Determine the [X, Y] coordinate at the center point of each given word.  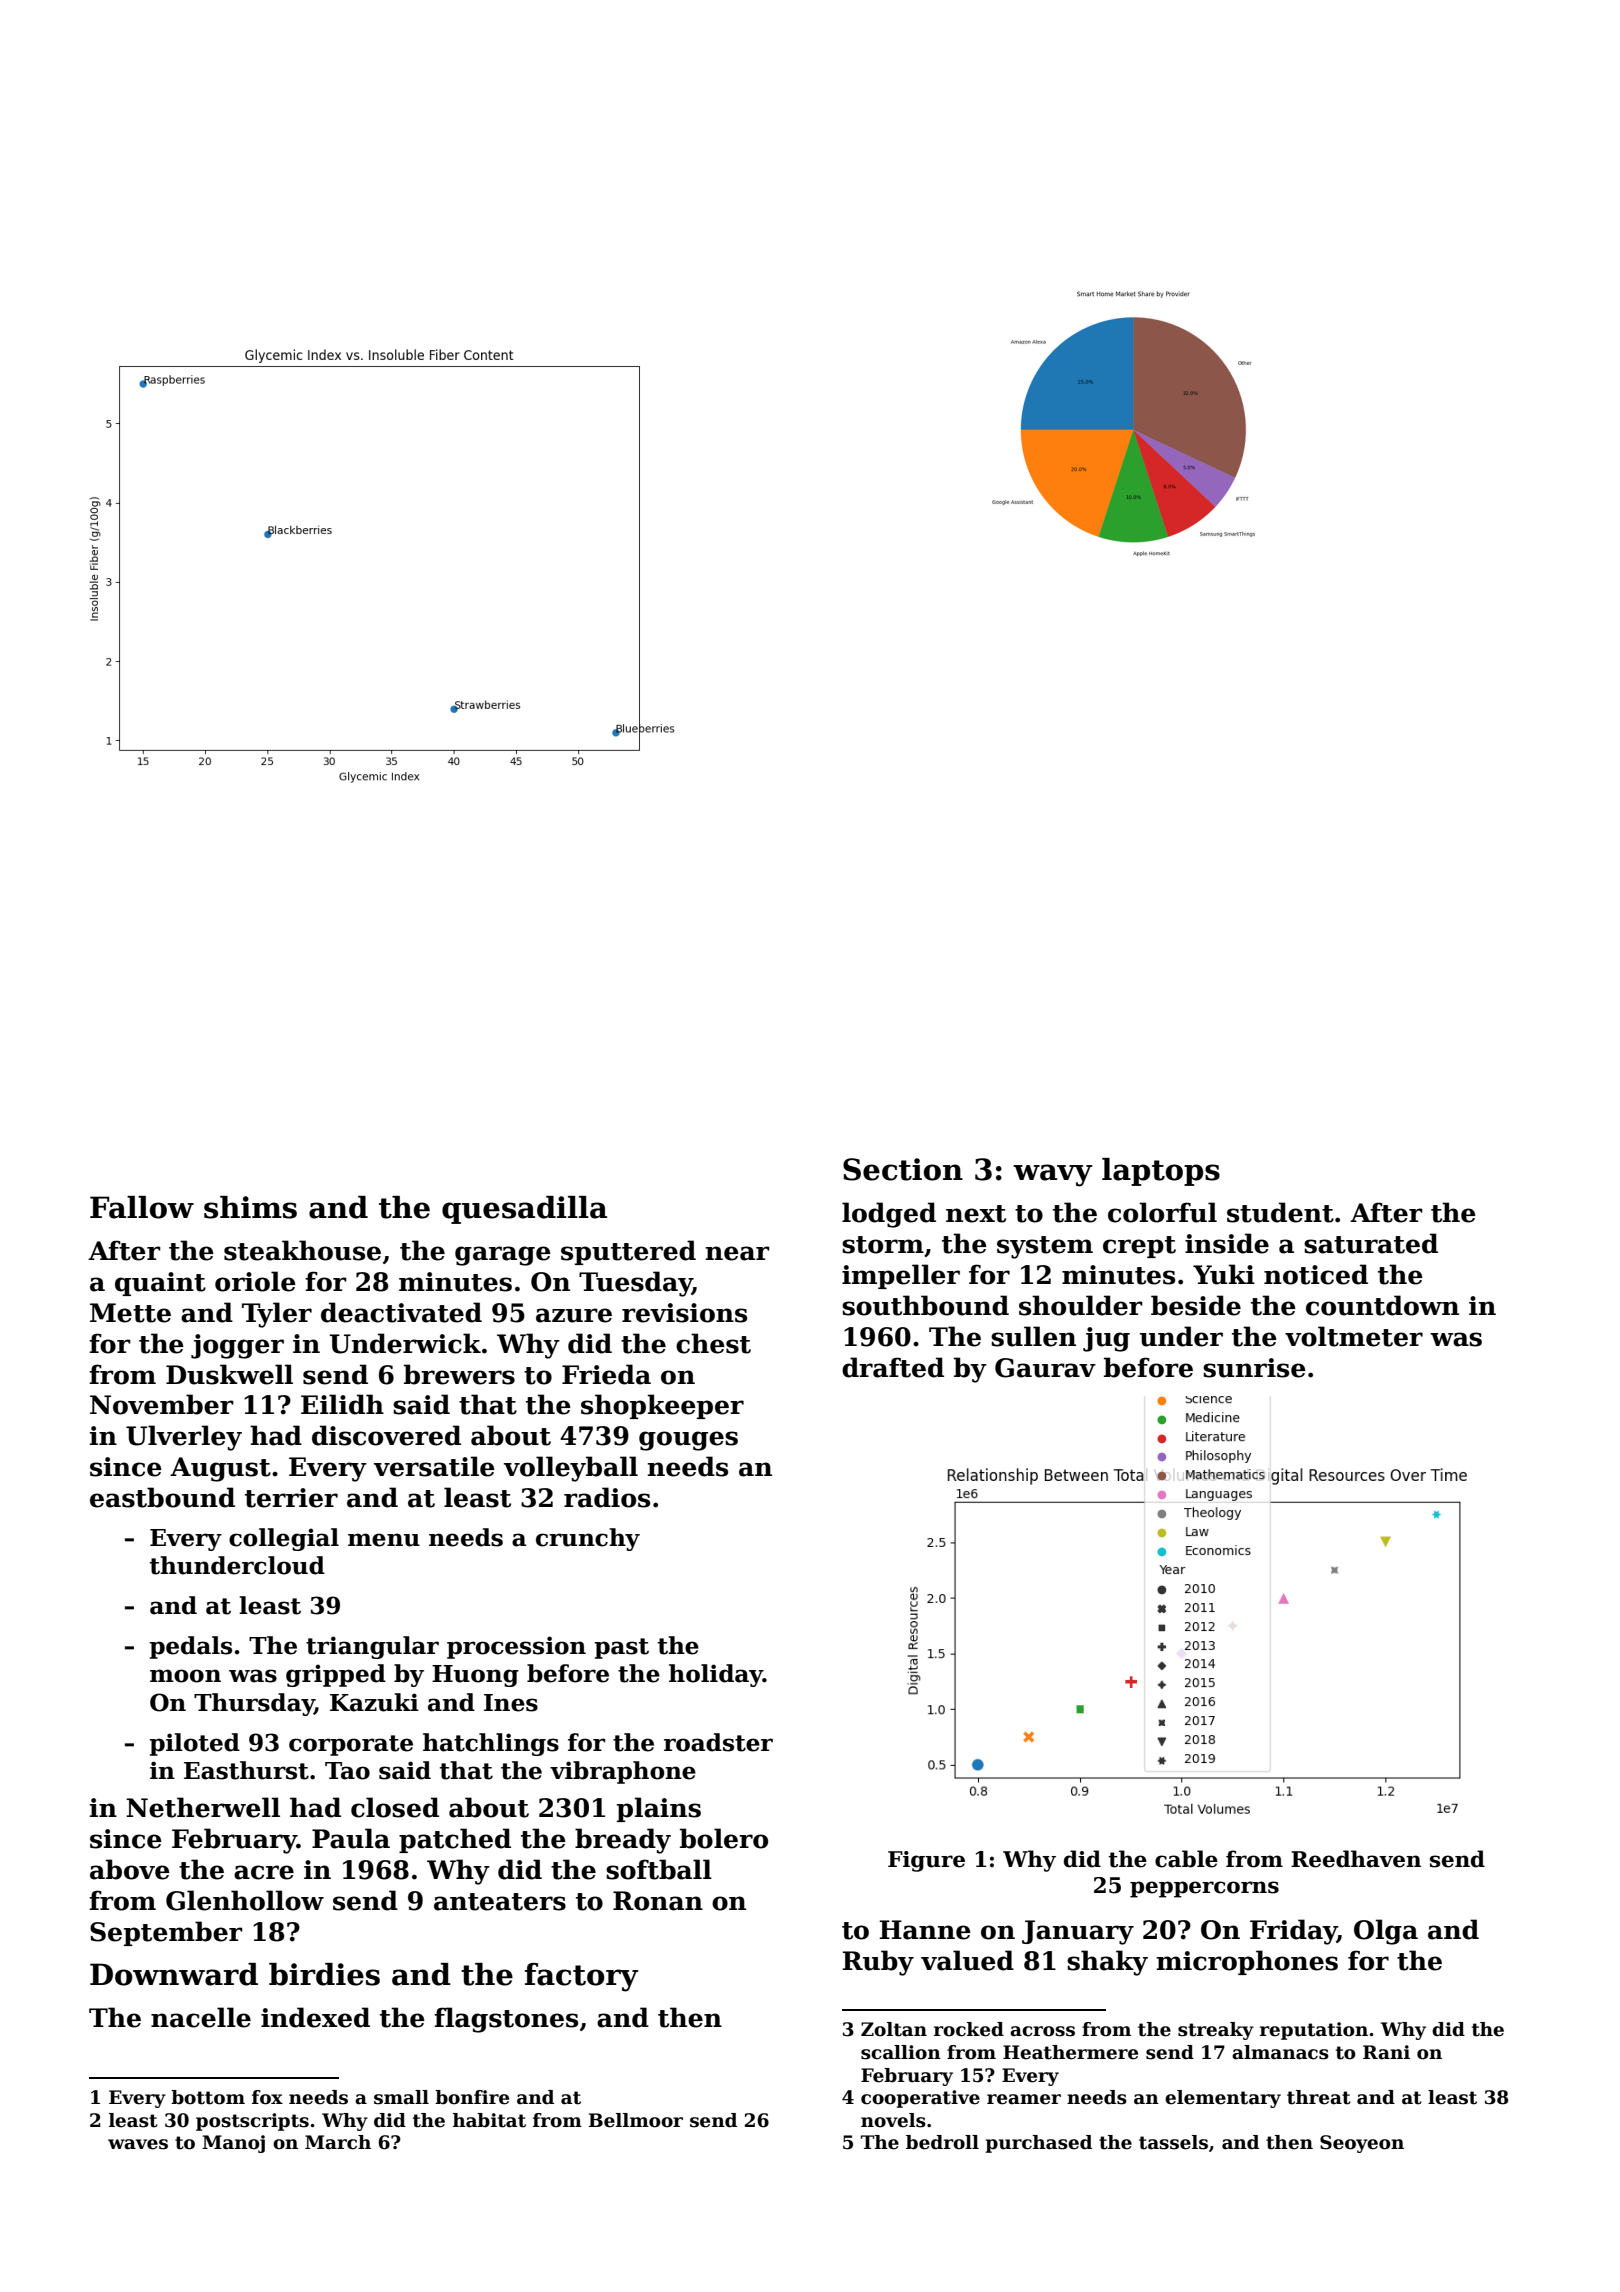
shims [250, 1207]
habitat [489, 2120]
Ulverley [184, 1438]
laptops [1161, 1172]
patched [455, 1840]
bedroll [942, 2142]
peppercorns [1204, 1889]
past [622, 1648]
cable [1186, 1859]
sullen [1033, 1336]
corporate [351, 1745]
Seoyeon [1362, 2144]
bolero [724, 1838]
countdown [1382, 1305]
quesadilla [524, 1210]
